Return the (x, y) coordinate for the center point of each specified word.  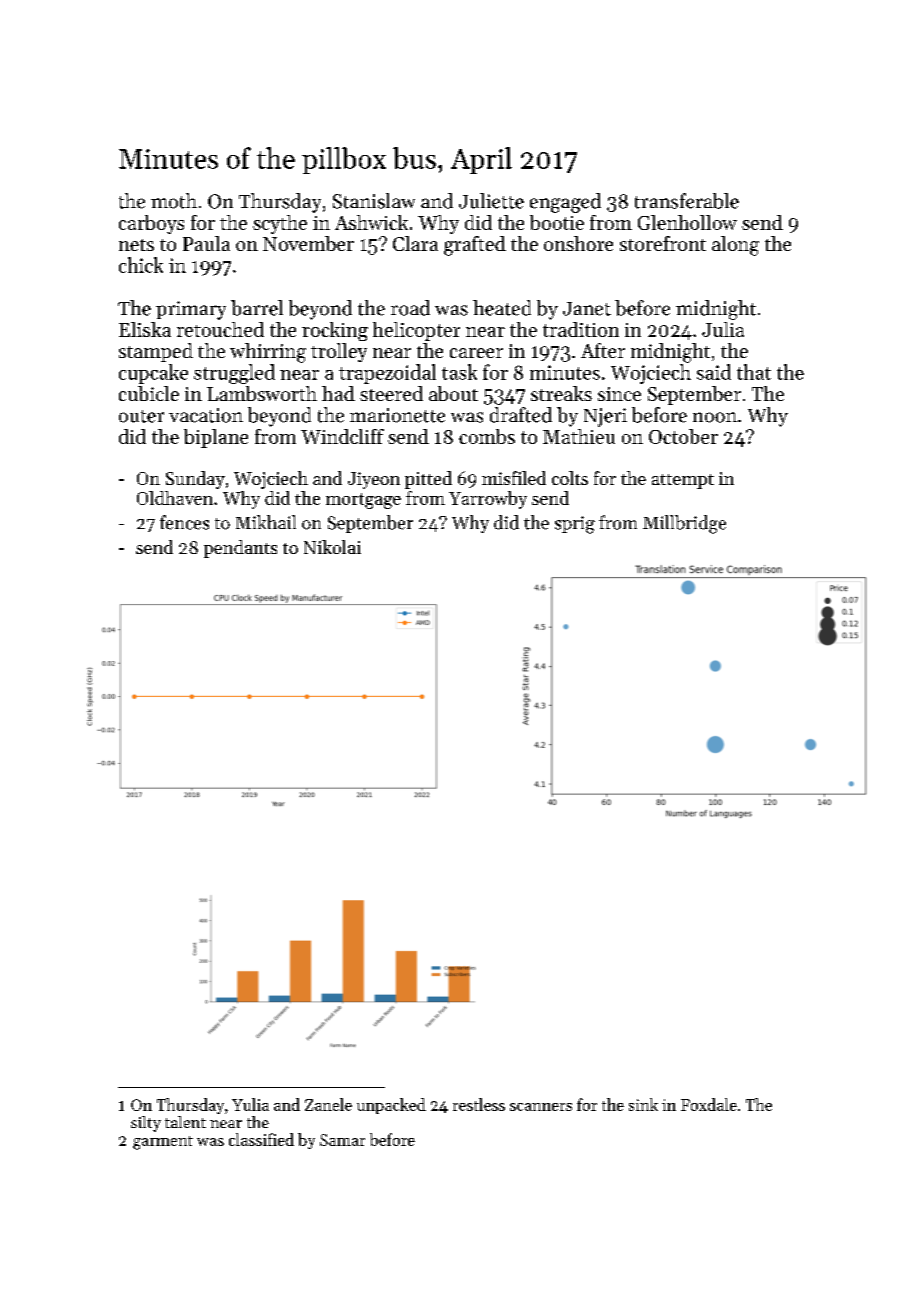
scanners (541, 1107)
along (735, 246)
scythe (280, 224)
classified (261, 1139)
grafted (475, 246)
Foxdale (709, 1104)
